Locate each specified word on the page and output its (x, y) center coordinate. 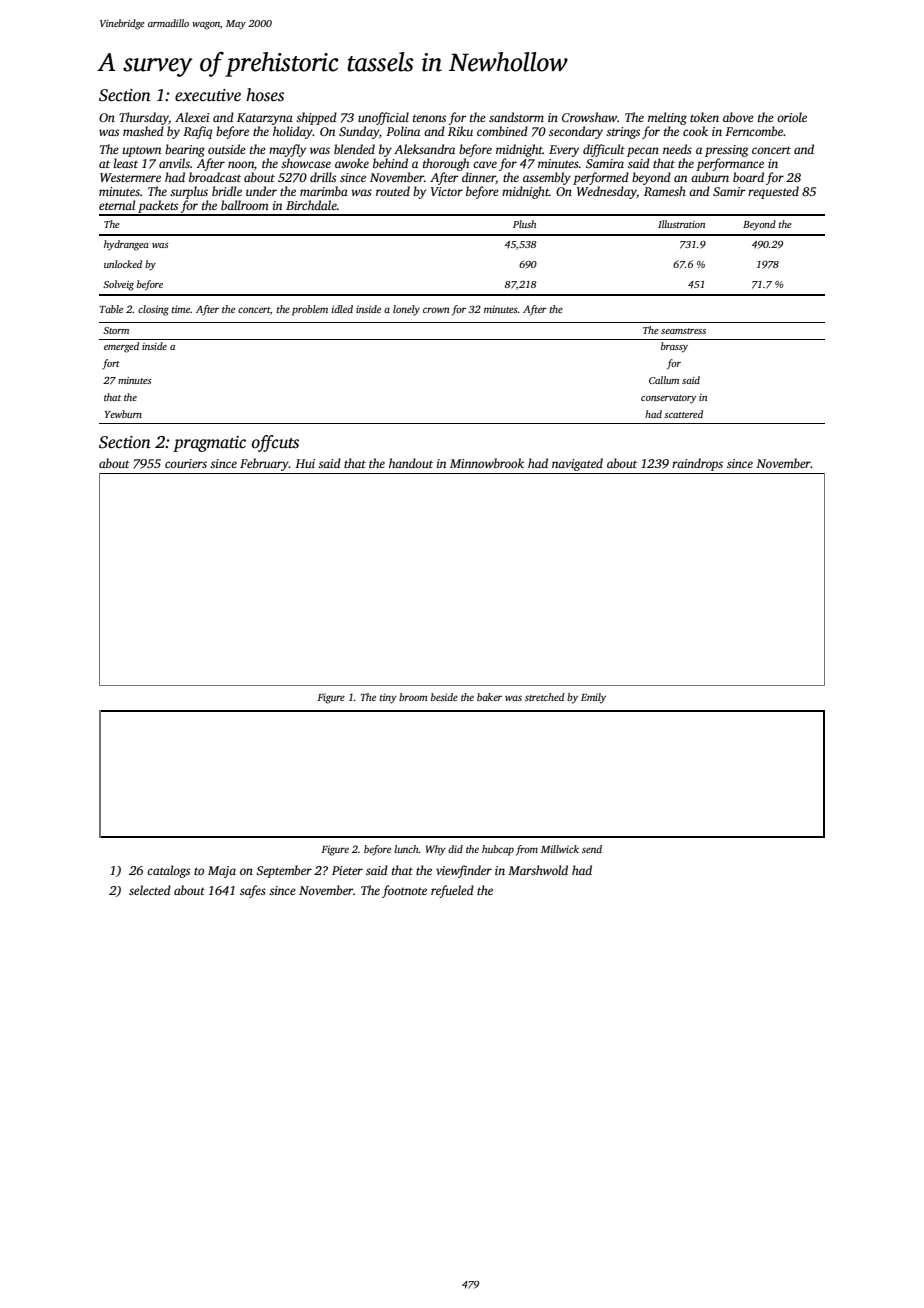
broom (413, 697)
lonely (406, 310)
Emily (593, 698)
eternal (117, 205)
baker (489, 697)
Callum (664, 380)
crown (436, 310)
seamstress (683, 331)
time (181, 309)
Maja (222, 872)
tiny (388, 698)
